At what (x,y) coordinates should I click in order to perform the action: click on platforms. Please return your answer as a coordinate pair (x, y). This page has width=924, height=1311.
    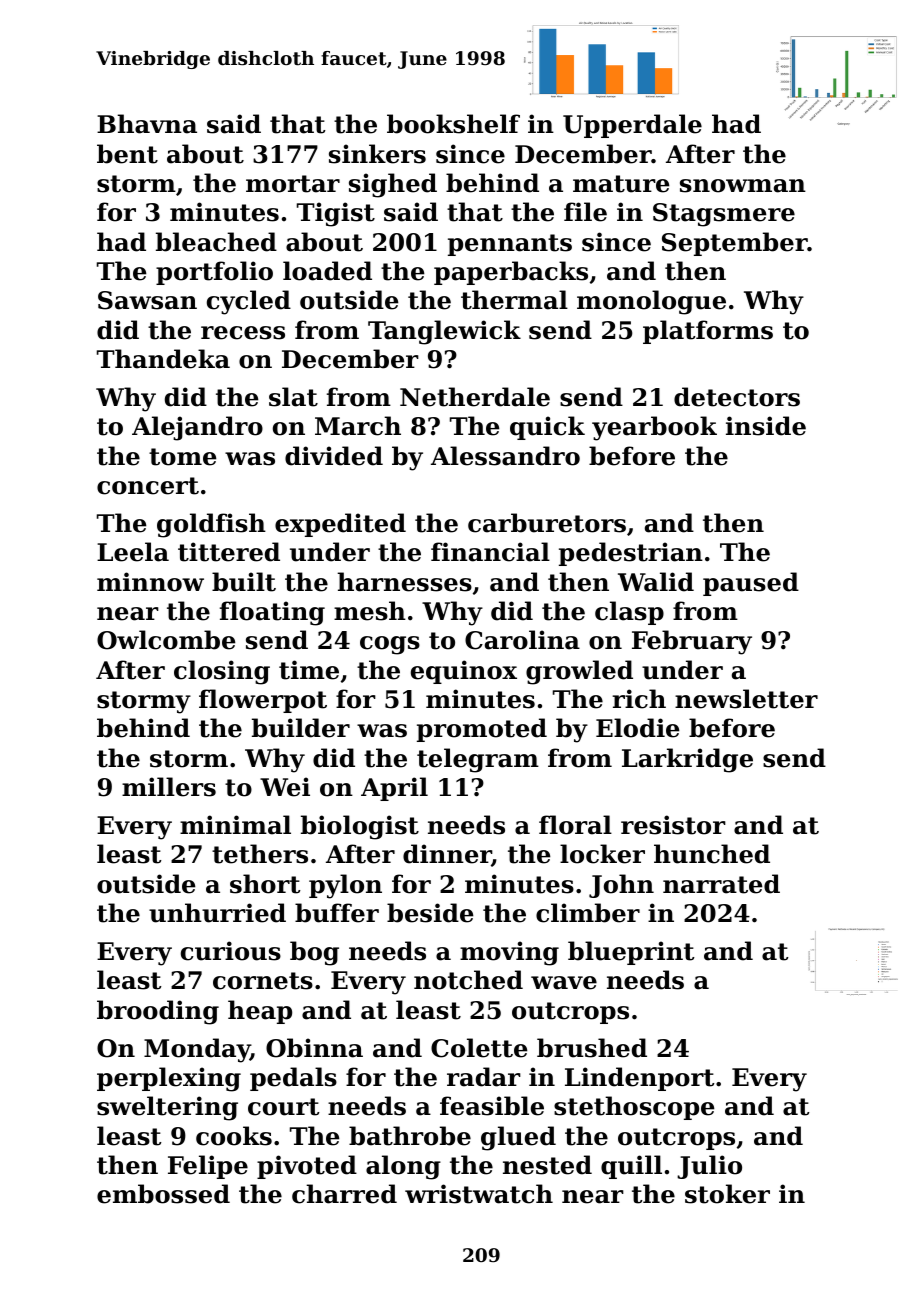
    Looking at the image, I should click on (708, 332).
